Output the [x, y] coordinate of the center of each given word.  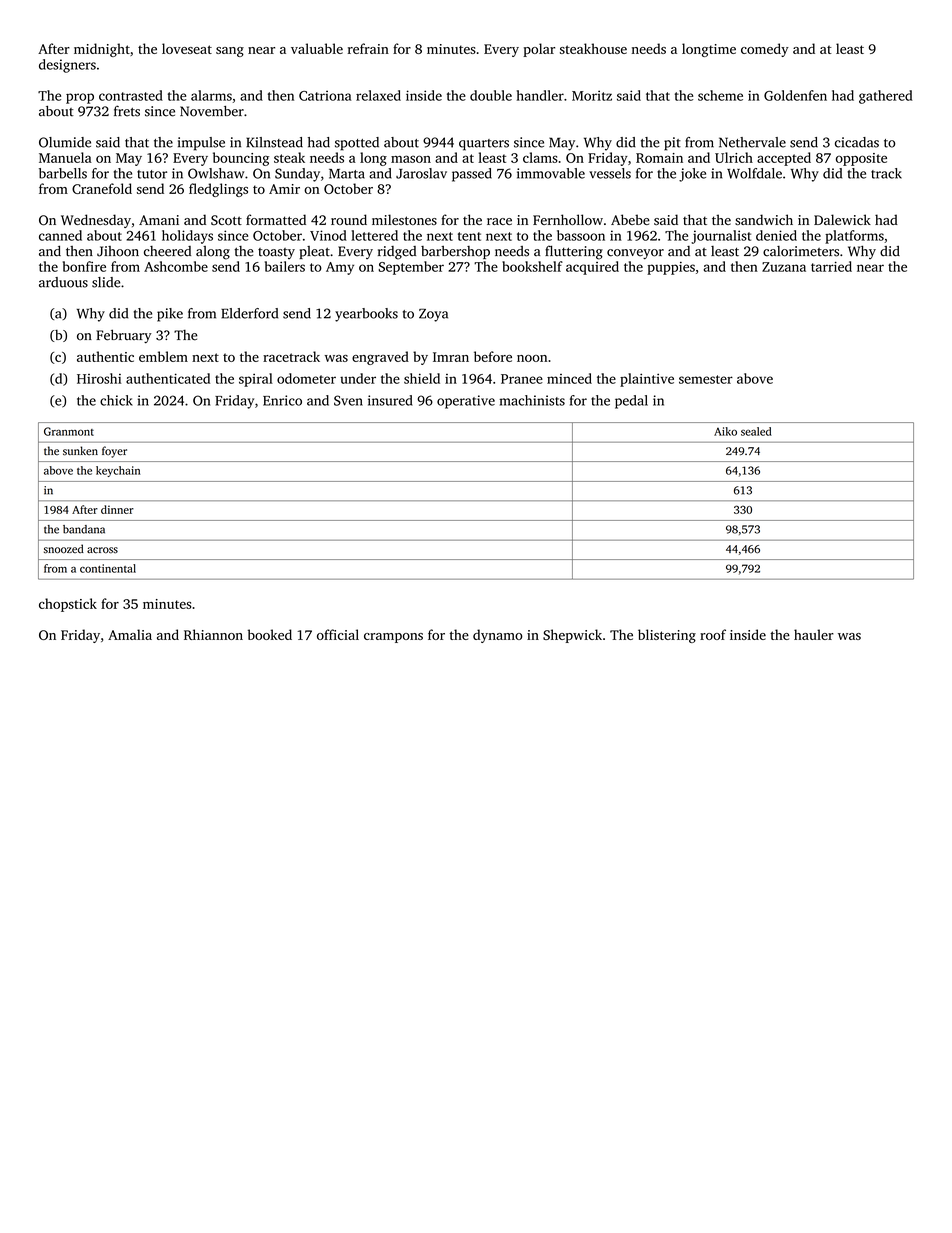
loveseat [187, 48]
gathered [885, 97]
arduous [63, 282]
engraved [380, 358]
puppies [671, 268]
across [102, 550]
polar [539, 50]
